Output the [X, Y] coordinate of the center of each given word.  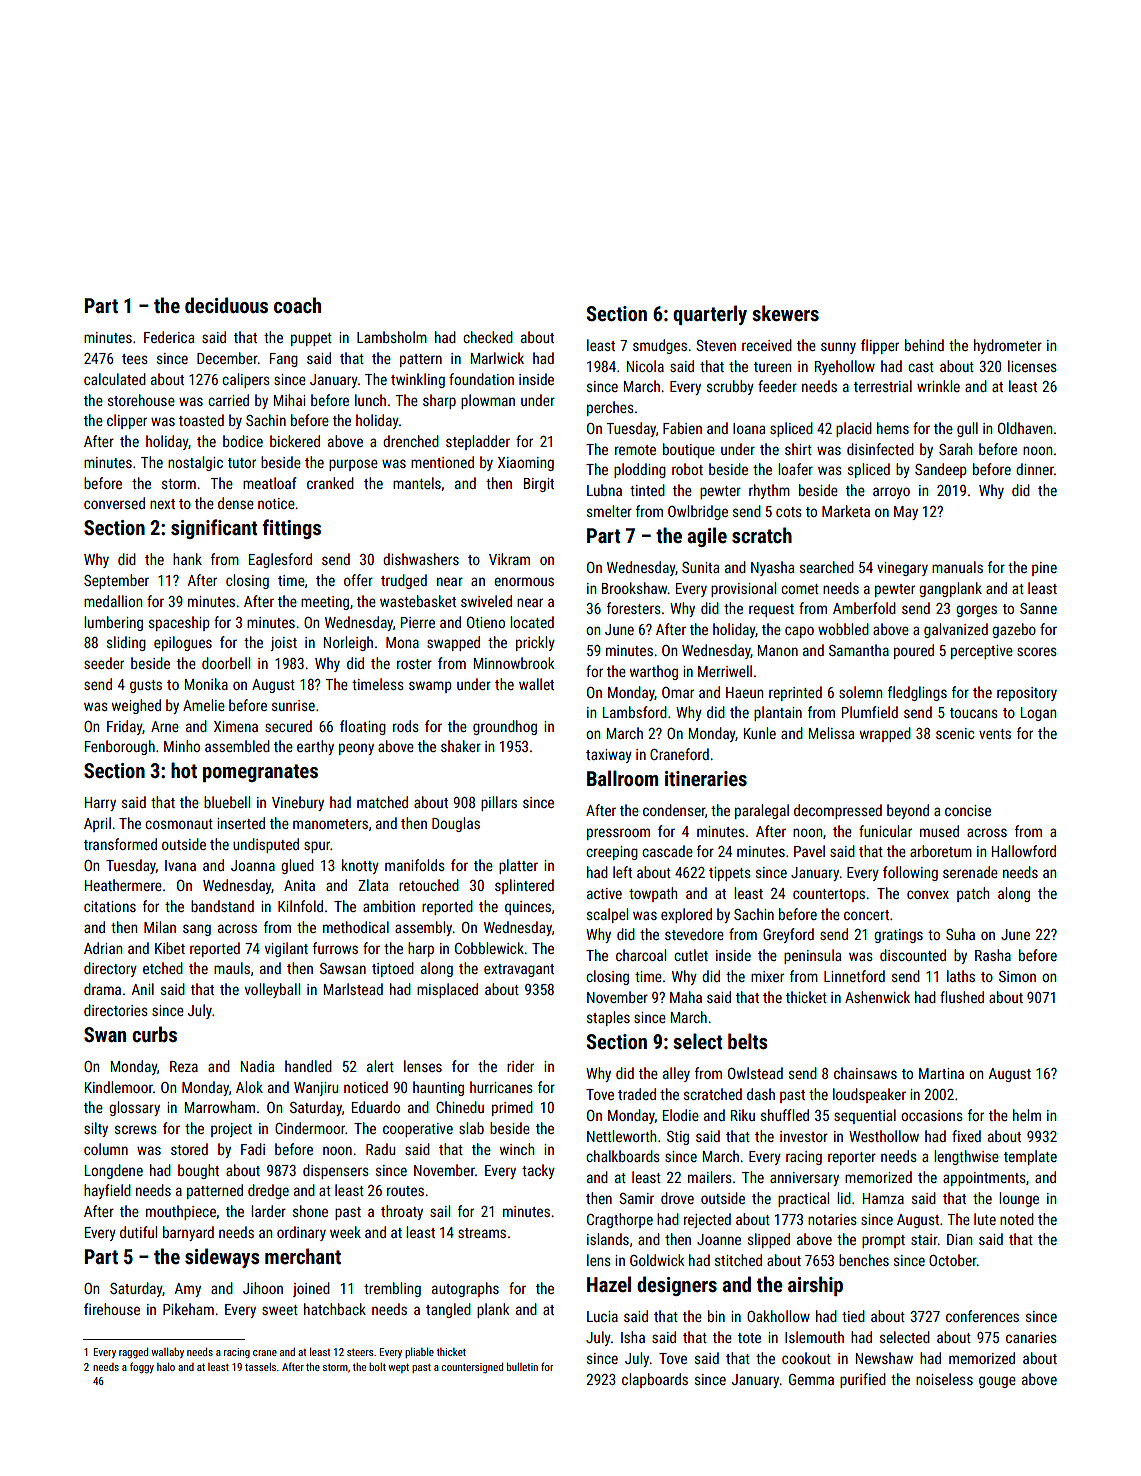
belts [748, 1041]
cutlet [691, 955]
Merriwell [725, 671]
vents [995, 734]
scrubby [730, 387]
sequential [865, 1116]
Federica [169, 337]
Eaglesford [280, 560]
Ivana [180, 865]
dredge [268, 1191]
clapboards [655, 1380]
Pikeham [188, 1309]
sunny [838, 348]
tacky [538, 1171]
